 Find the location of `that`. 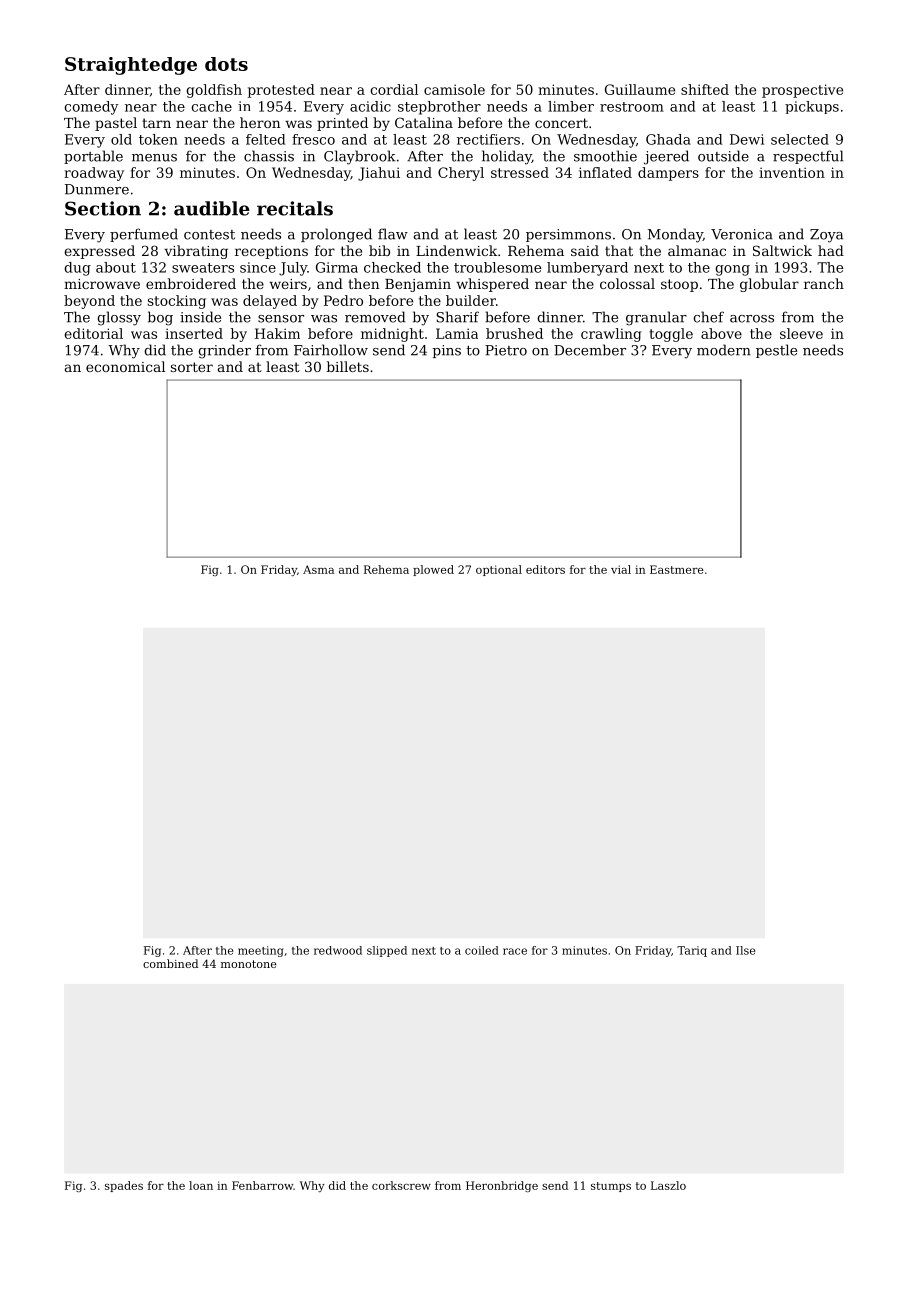

that is located at coordinates (619, 250).
